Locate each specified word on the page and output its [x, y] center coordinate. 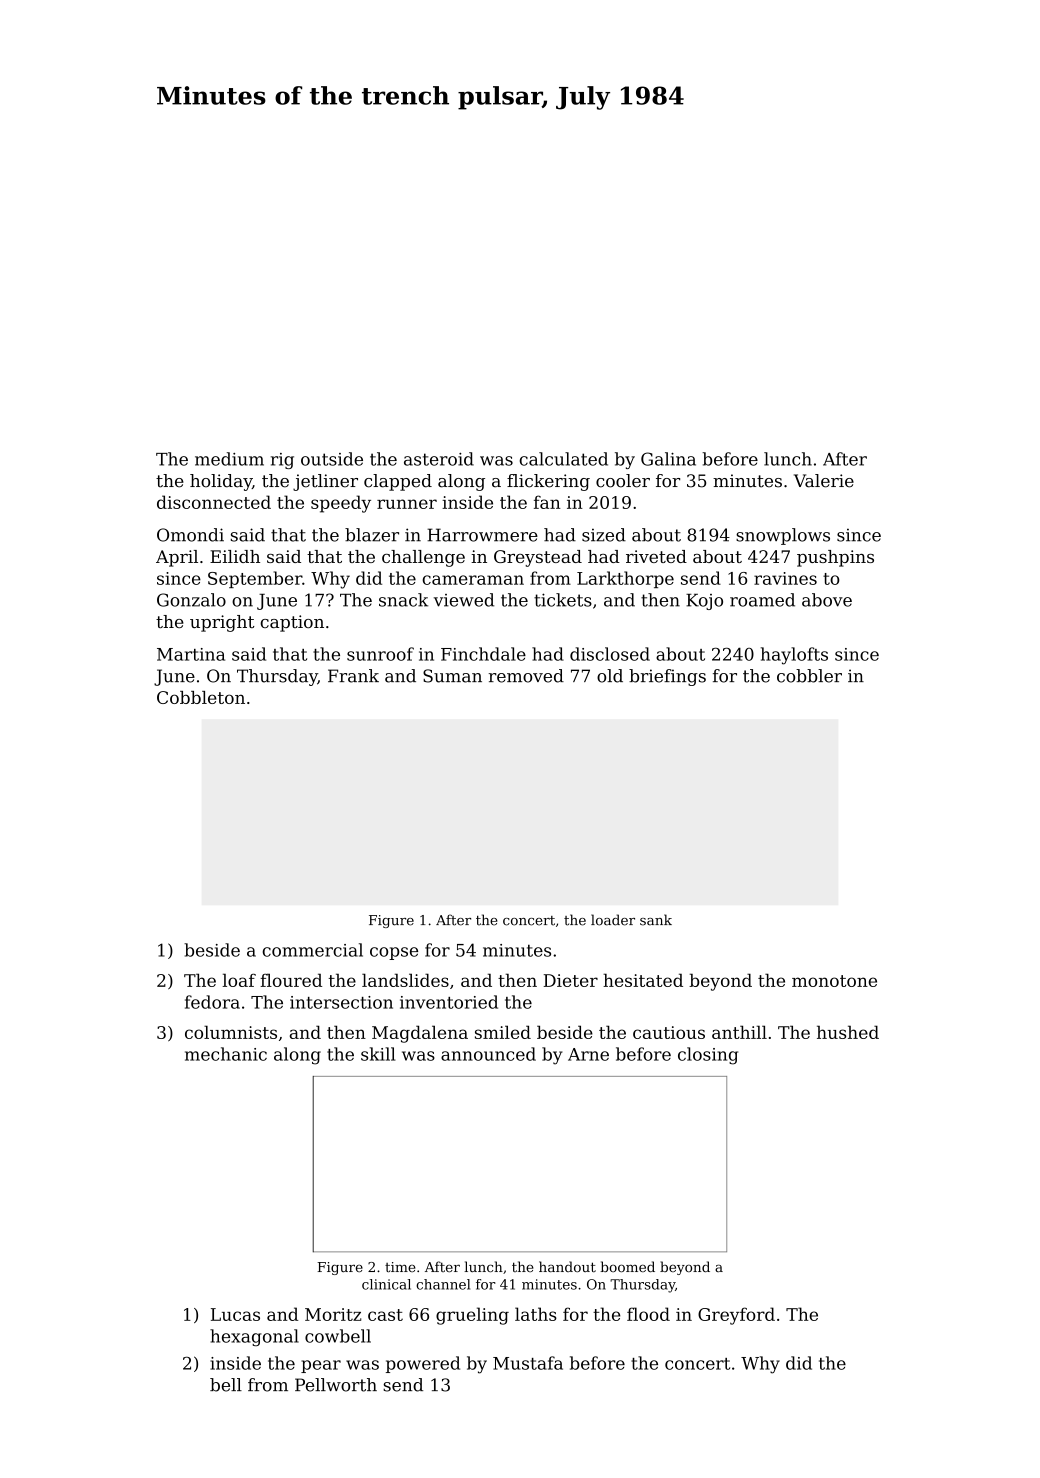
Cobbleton [201, 697]
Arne [588, 1054]
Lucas [235, 1314]
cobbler [809, 676]
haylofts [794, 656]
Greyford [736, 1316]
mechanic [226, 1054]
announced [488, 1054]
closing [708, 1056]
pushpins [835, 558]
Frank [353, 676]
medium [229, 459]
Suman [452, 676]
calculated [563, 459]
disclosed [610, 654]
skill [378, 1054]
